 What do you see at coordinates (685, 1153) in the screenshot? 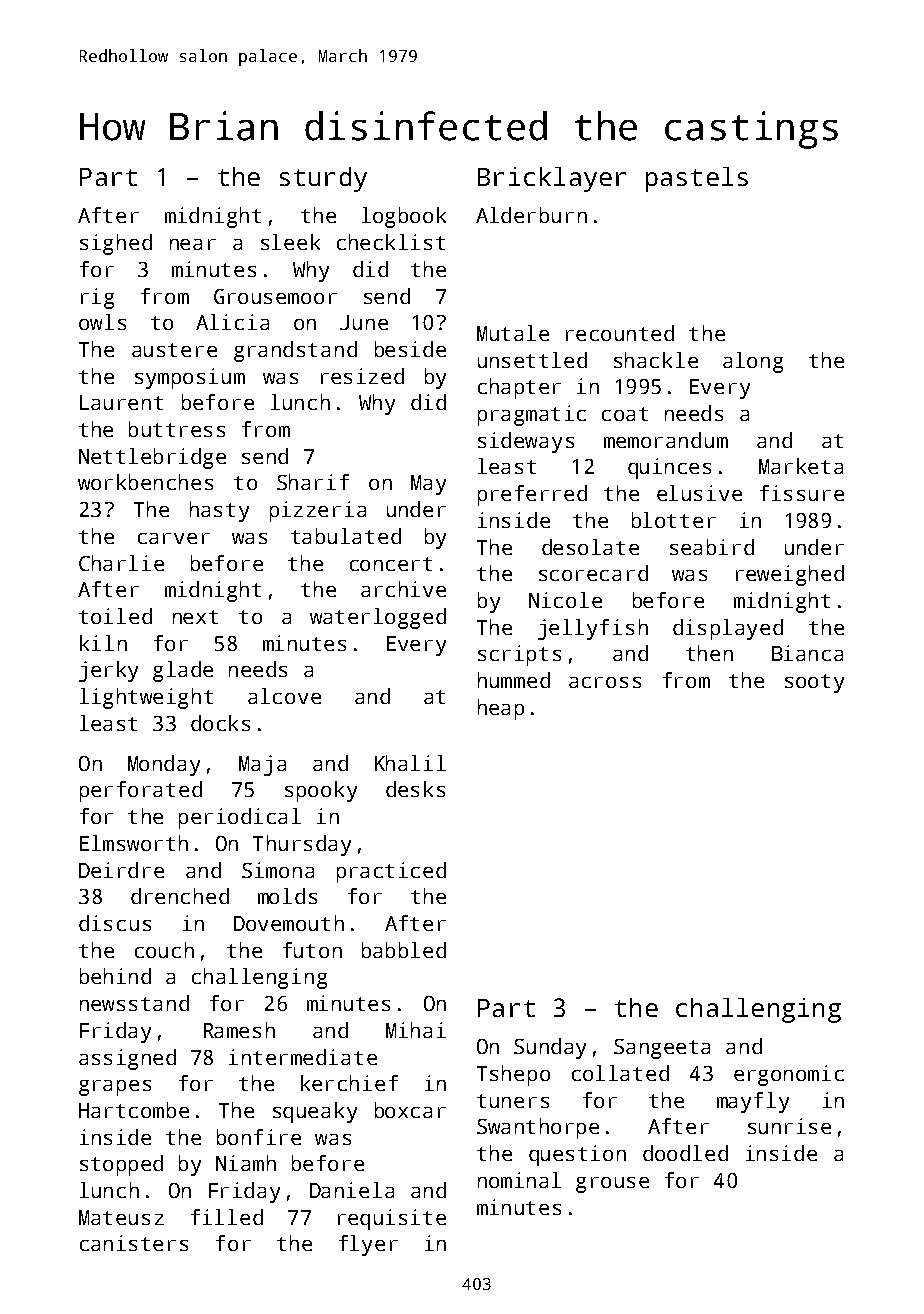
I see `doodled` at bounding box center [685, 1153].
